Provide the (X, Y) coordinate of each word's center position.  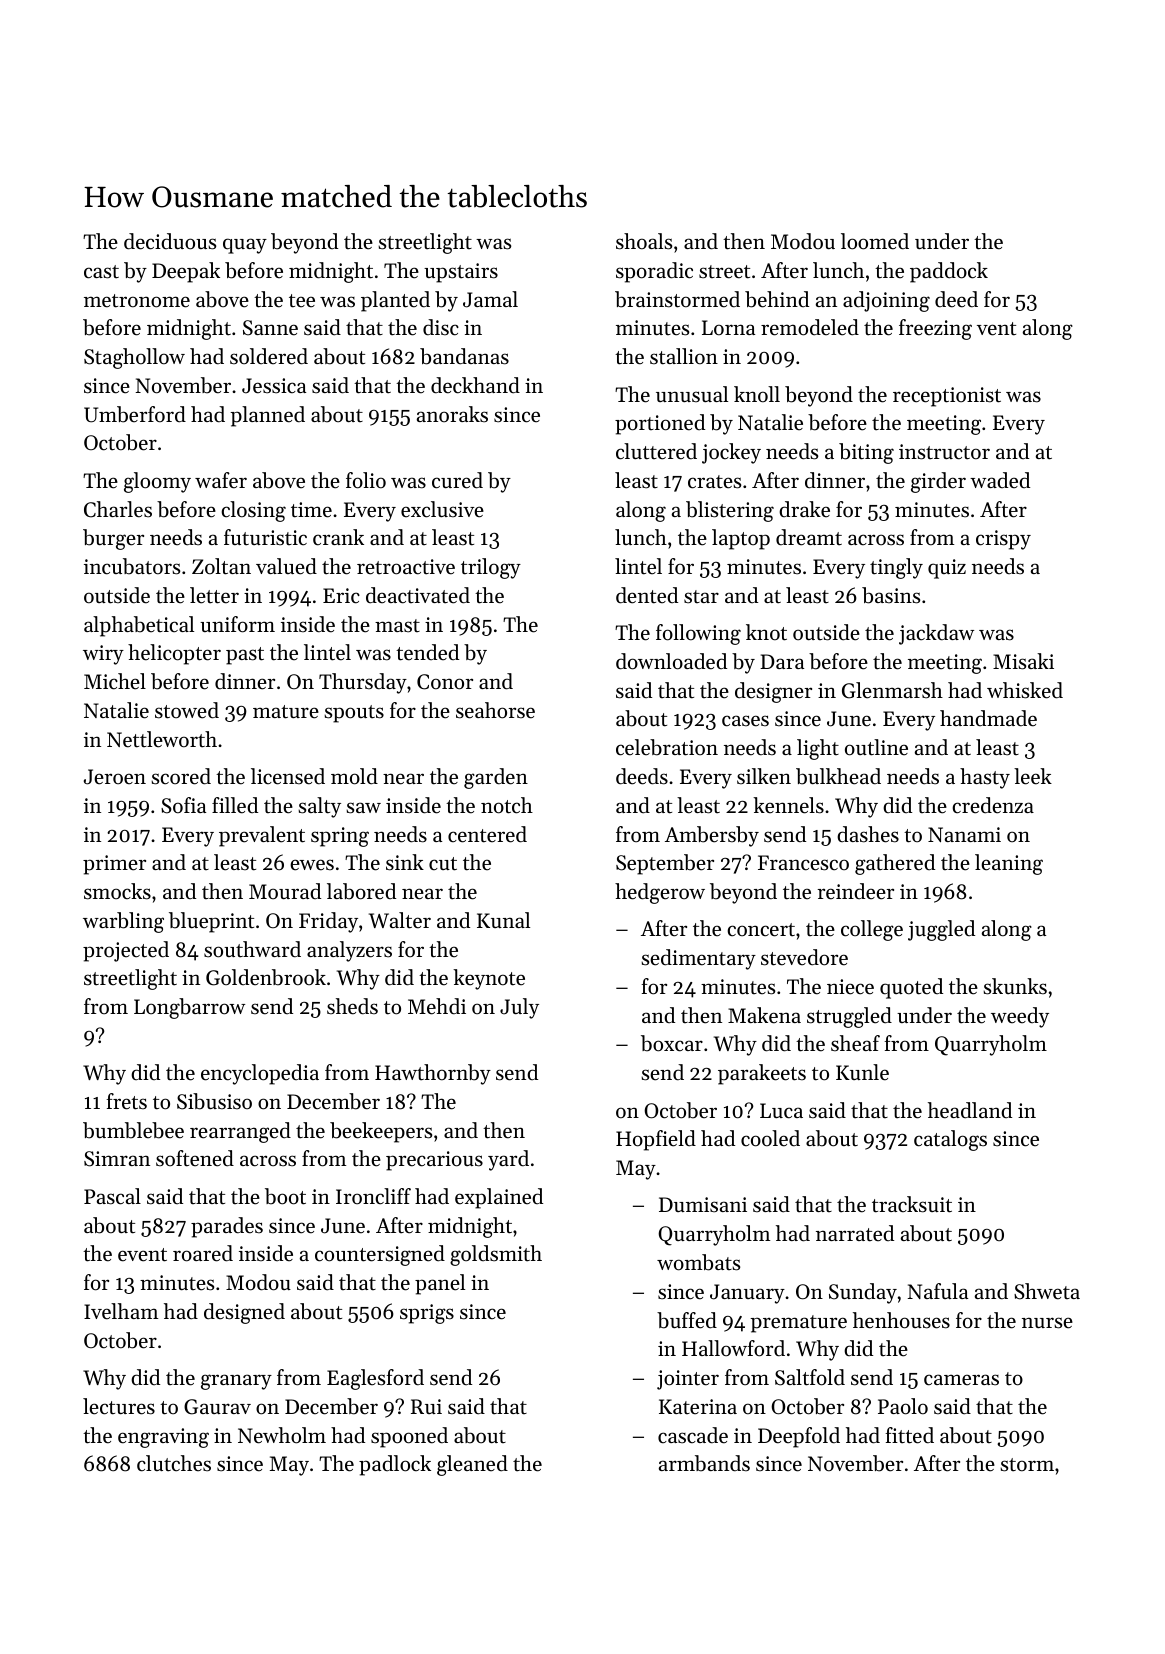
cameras (961, 1380)
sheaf (855, 1043)
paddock (949, 272)
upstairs (461, 273)
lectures (119, 1406)
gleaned (472, 1465)
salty (319, 807)
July (519, 1008)
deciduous (170, 241)
